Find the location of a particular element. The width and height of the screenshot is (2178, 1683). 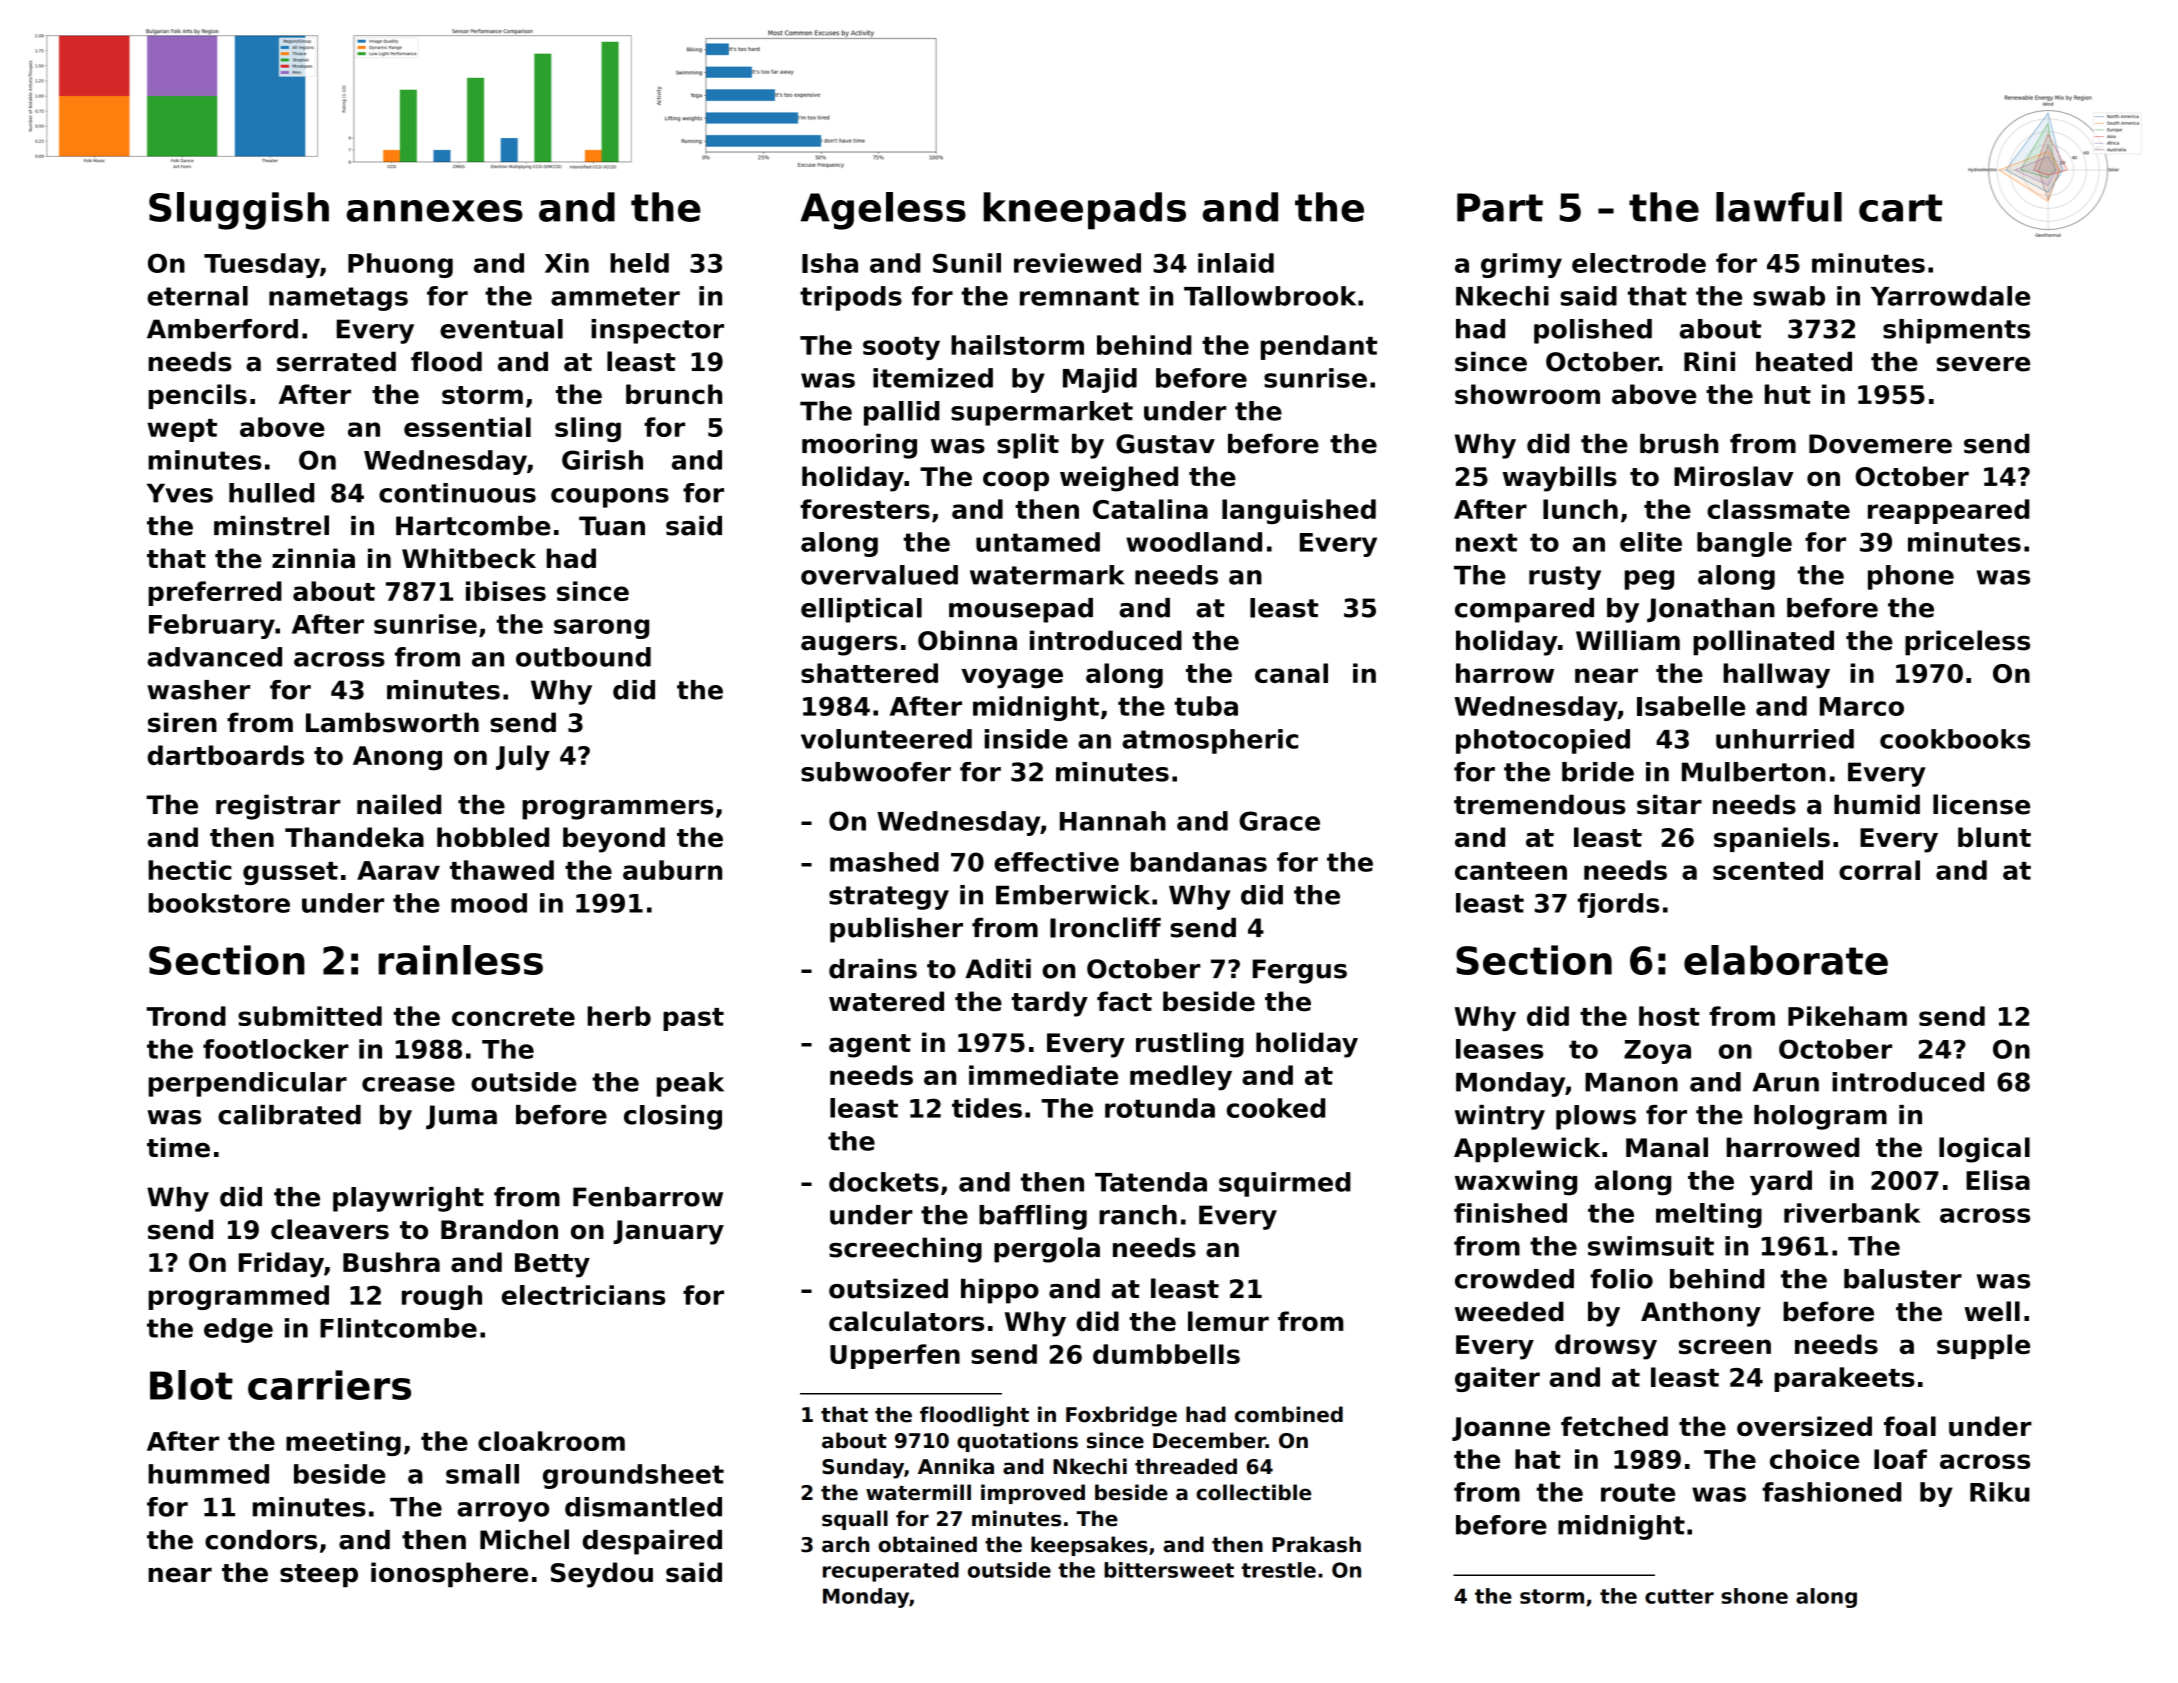

hut is located at coordinates (1788, 394).
